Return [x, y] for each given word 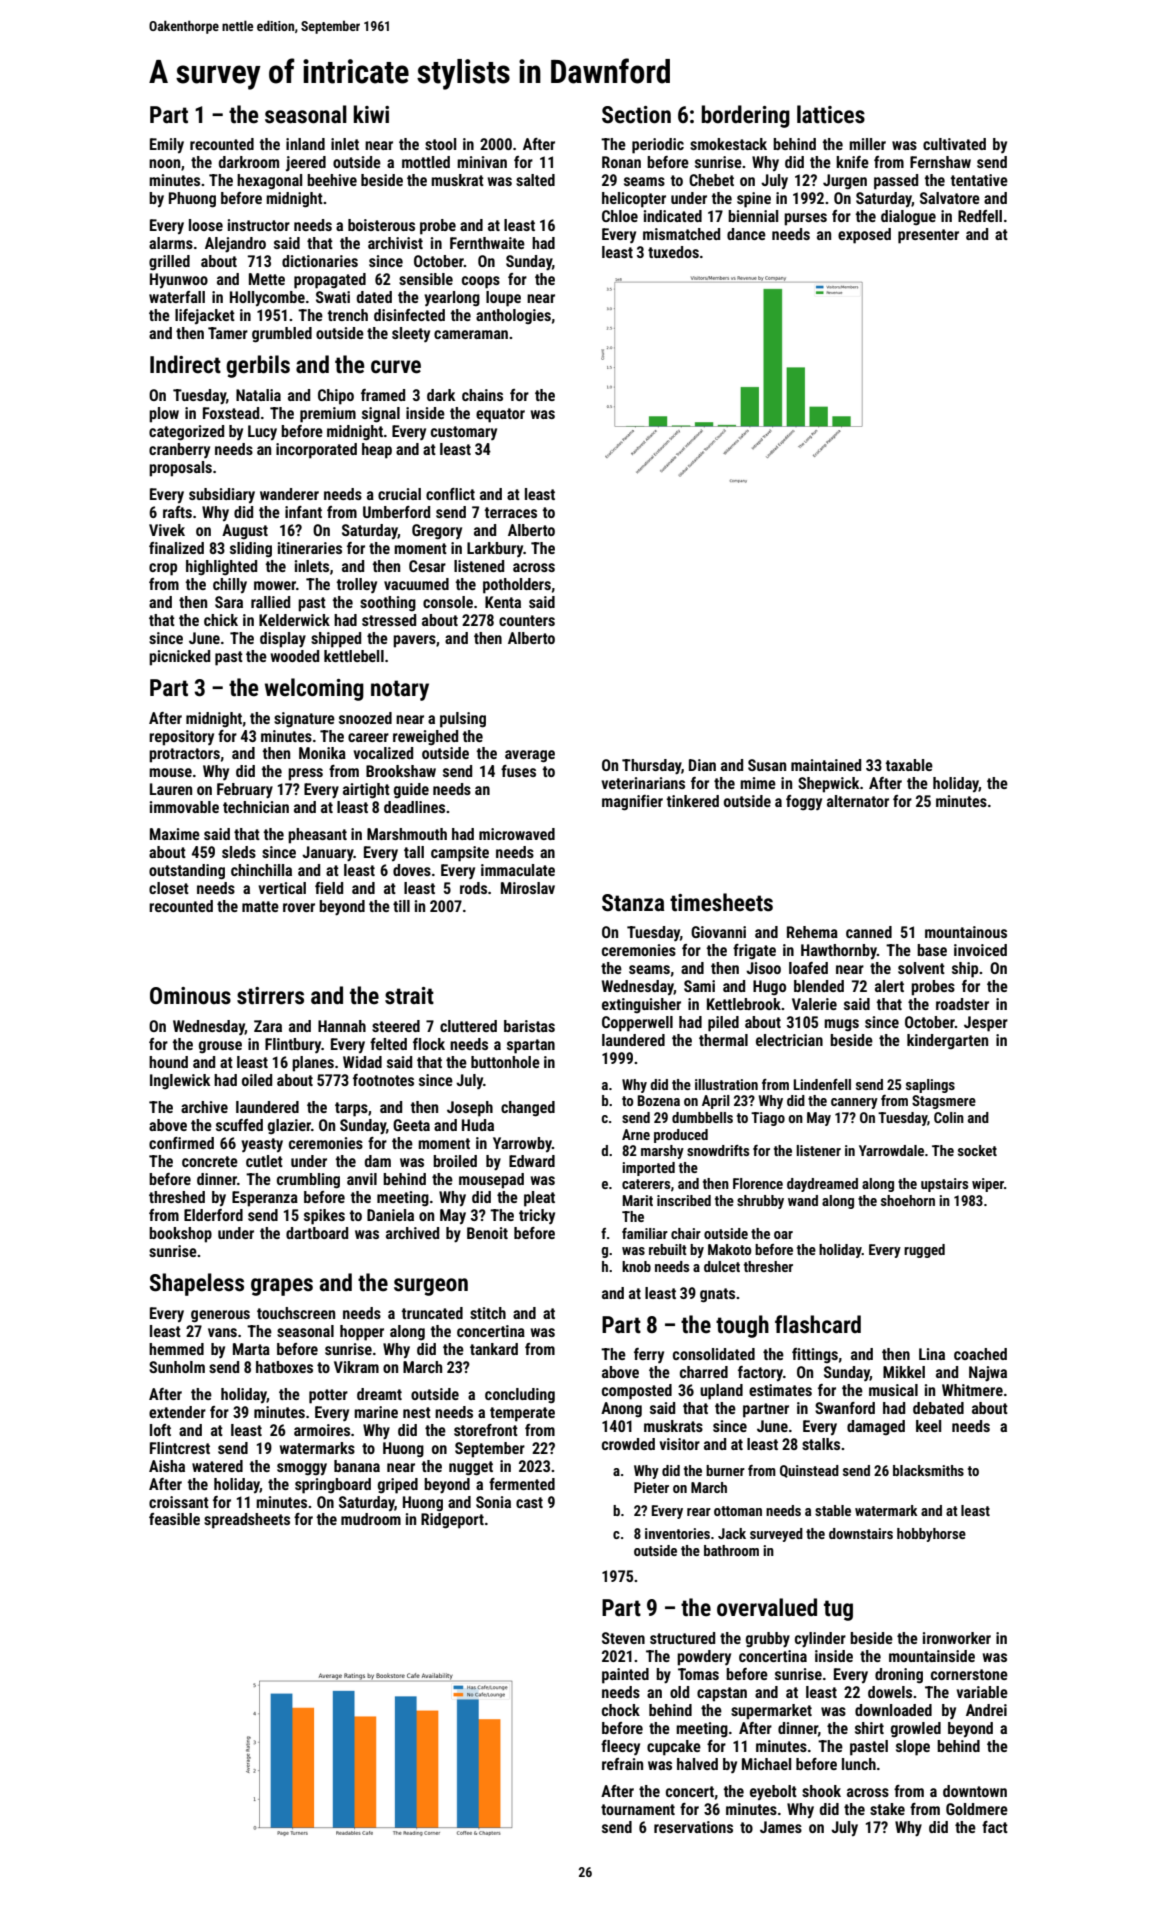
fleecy [620, 1747]
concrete [210, 1161]
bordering [746, 116]
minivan [482, 162]
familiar [645, 1233]
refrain [622, 1764]
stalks [821, 1444]
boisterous [381, 225]
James [781, 1827]
